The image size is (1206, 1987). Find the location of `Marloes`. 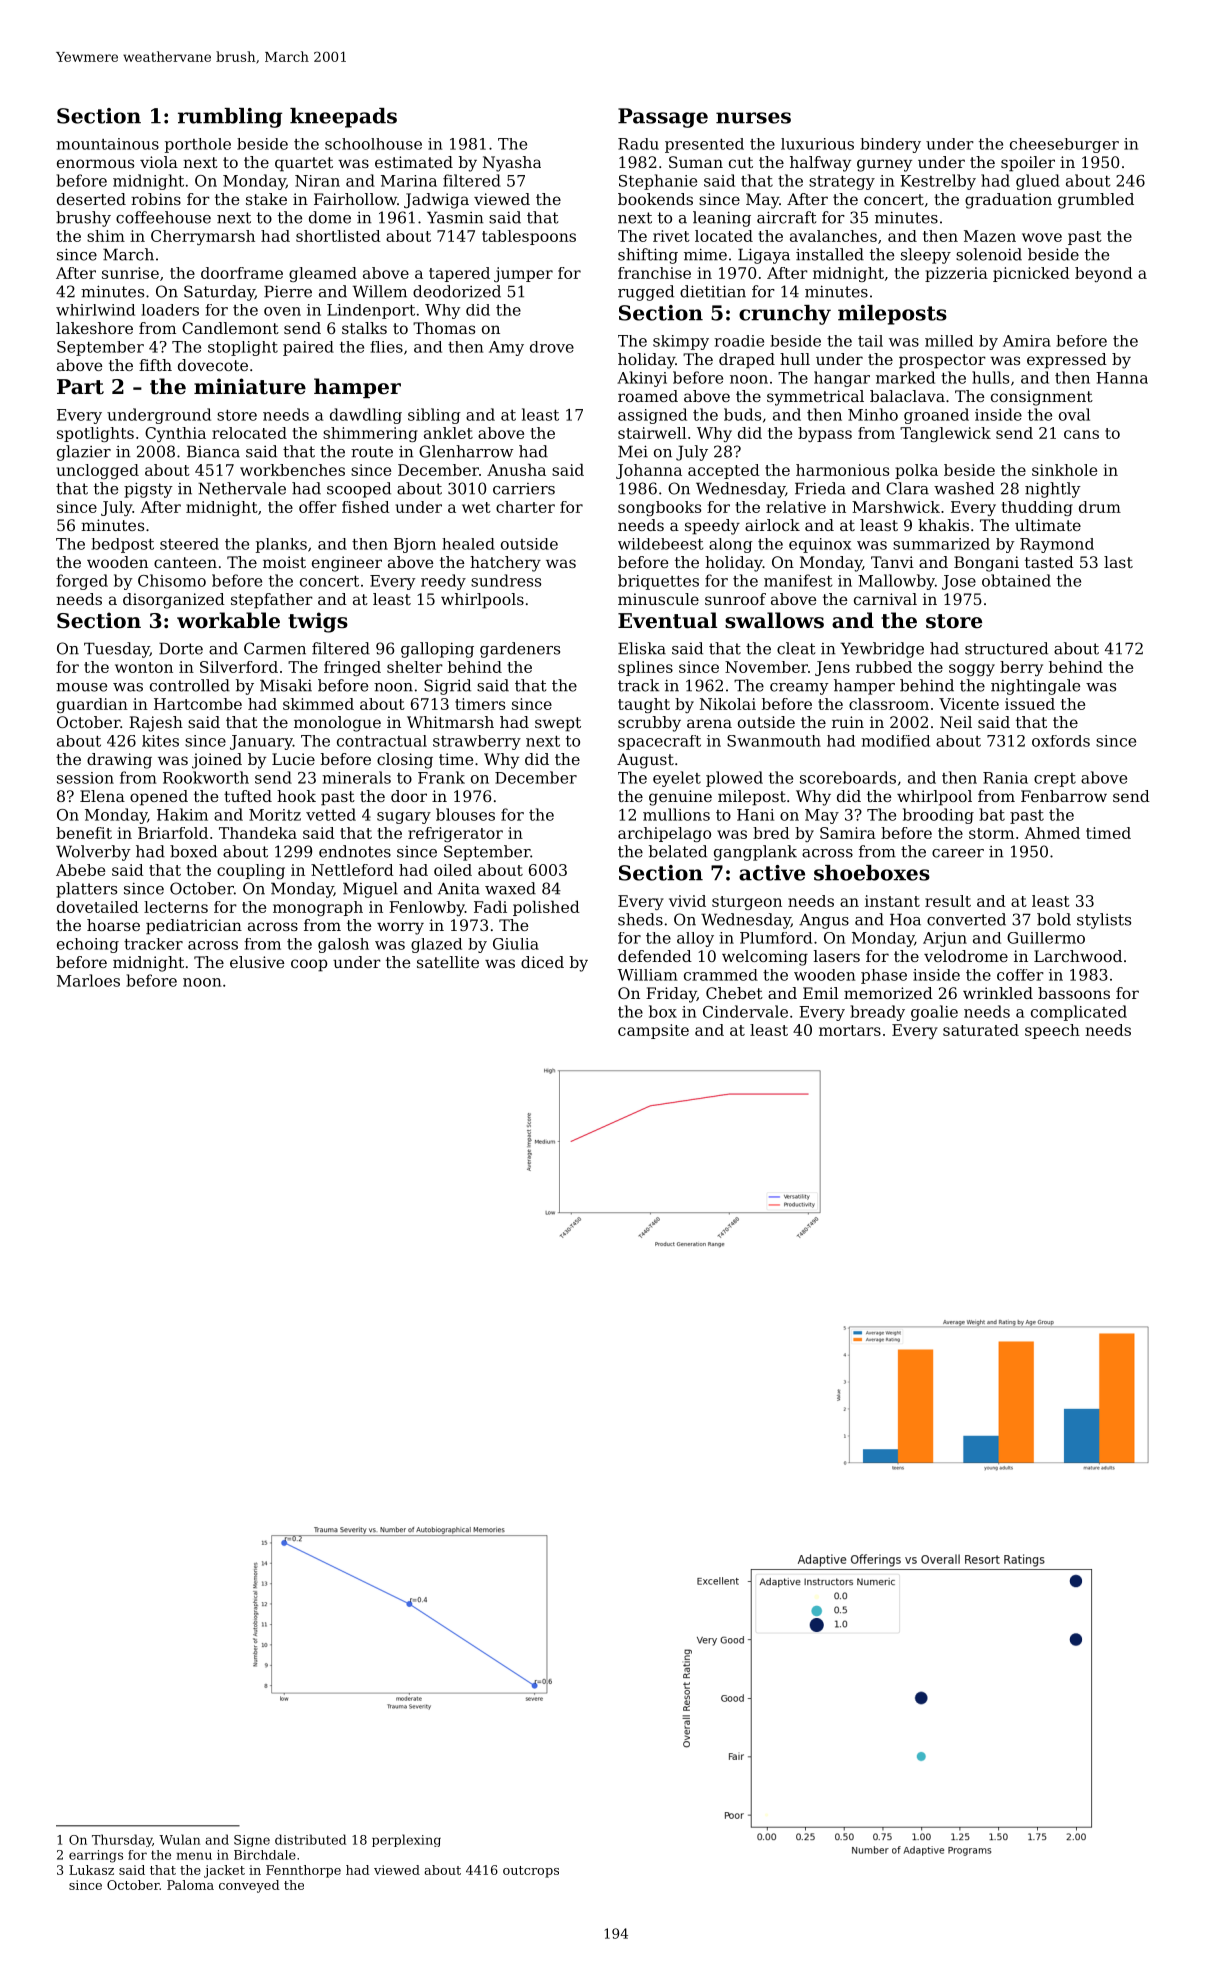

Marloes is located at coordinates (88, 980).
